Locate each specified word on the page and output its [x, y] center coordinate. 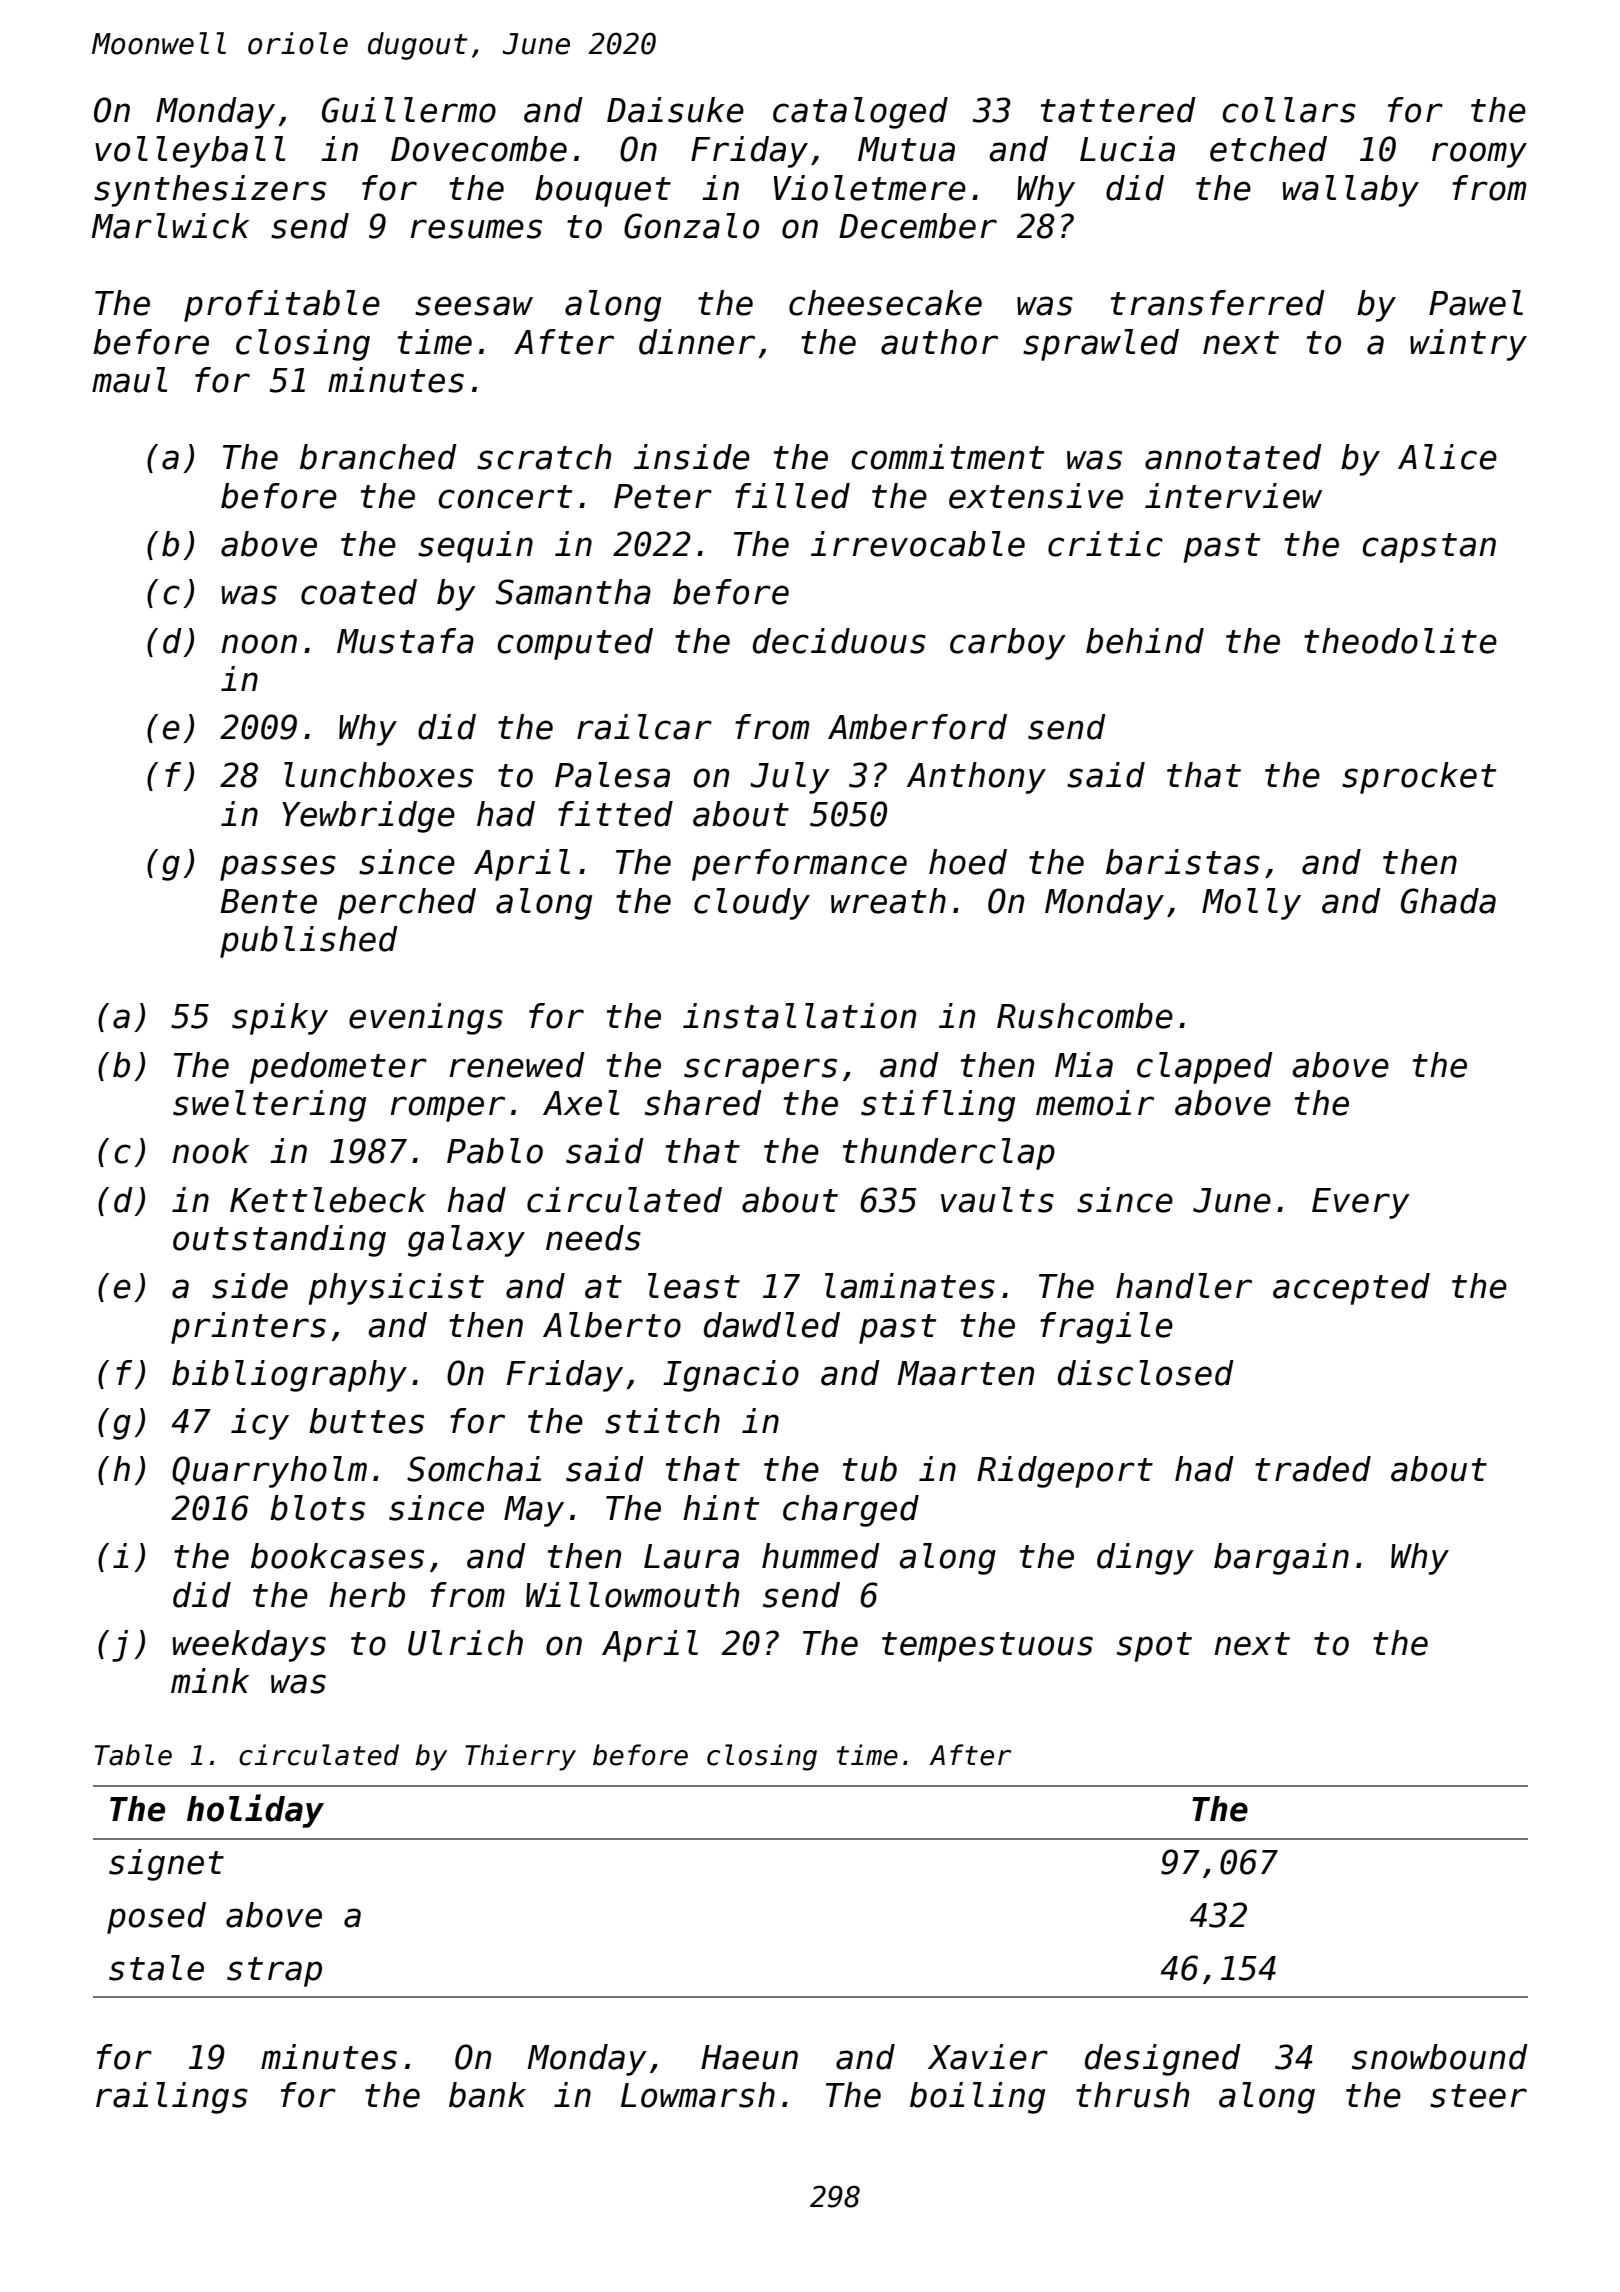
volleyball [190, 152]
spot [1154, 1647]
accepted [1351, 1289]
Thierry [520, 1757]
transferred [1218, 303]
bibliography [289, 1376]
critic [1105, 544]
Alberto [612, 1325]
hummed [821, 1556]
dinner [697, 342]
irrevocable [918, 544]
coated [359, 592]
